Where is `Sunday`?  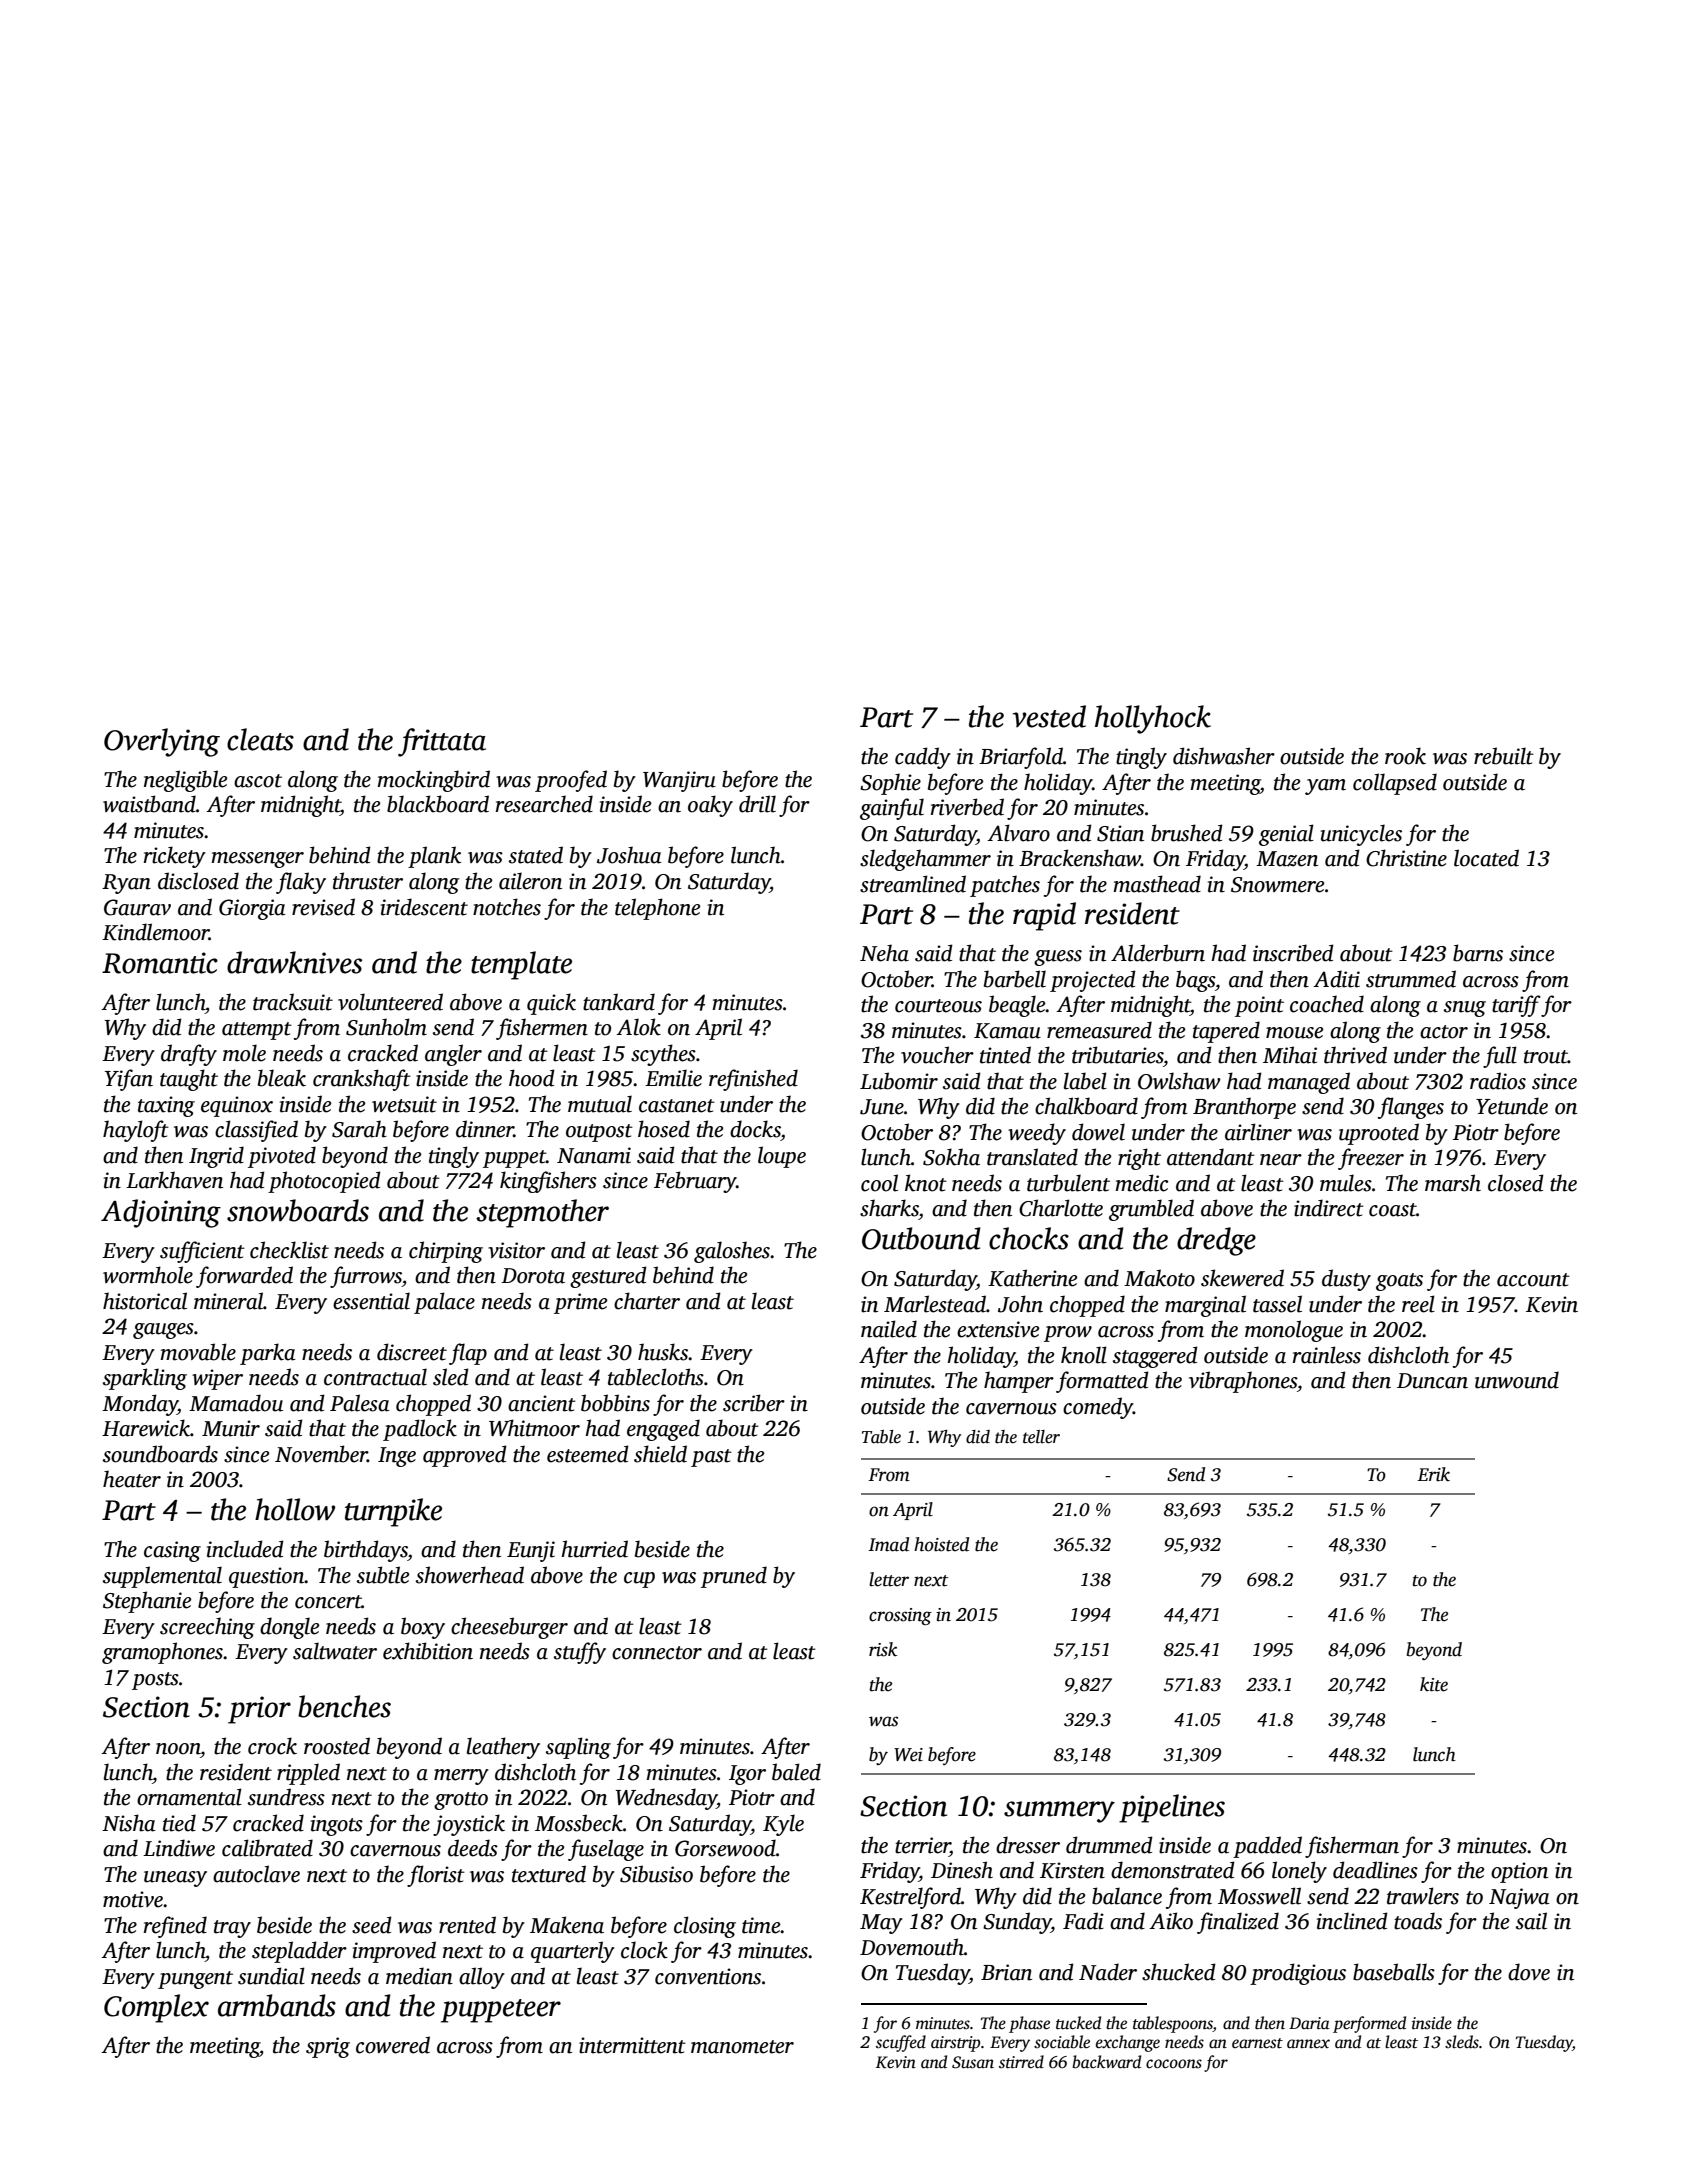 Sunday is located at coordinates (1017, 1923).
